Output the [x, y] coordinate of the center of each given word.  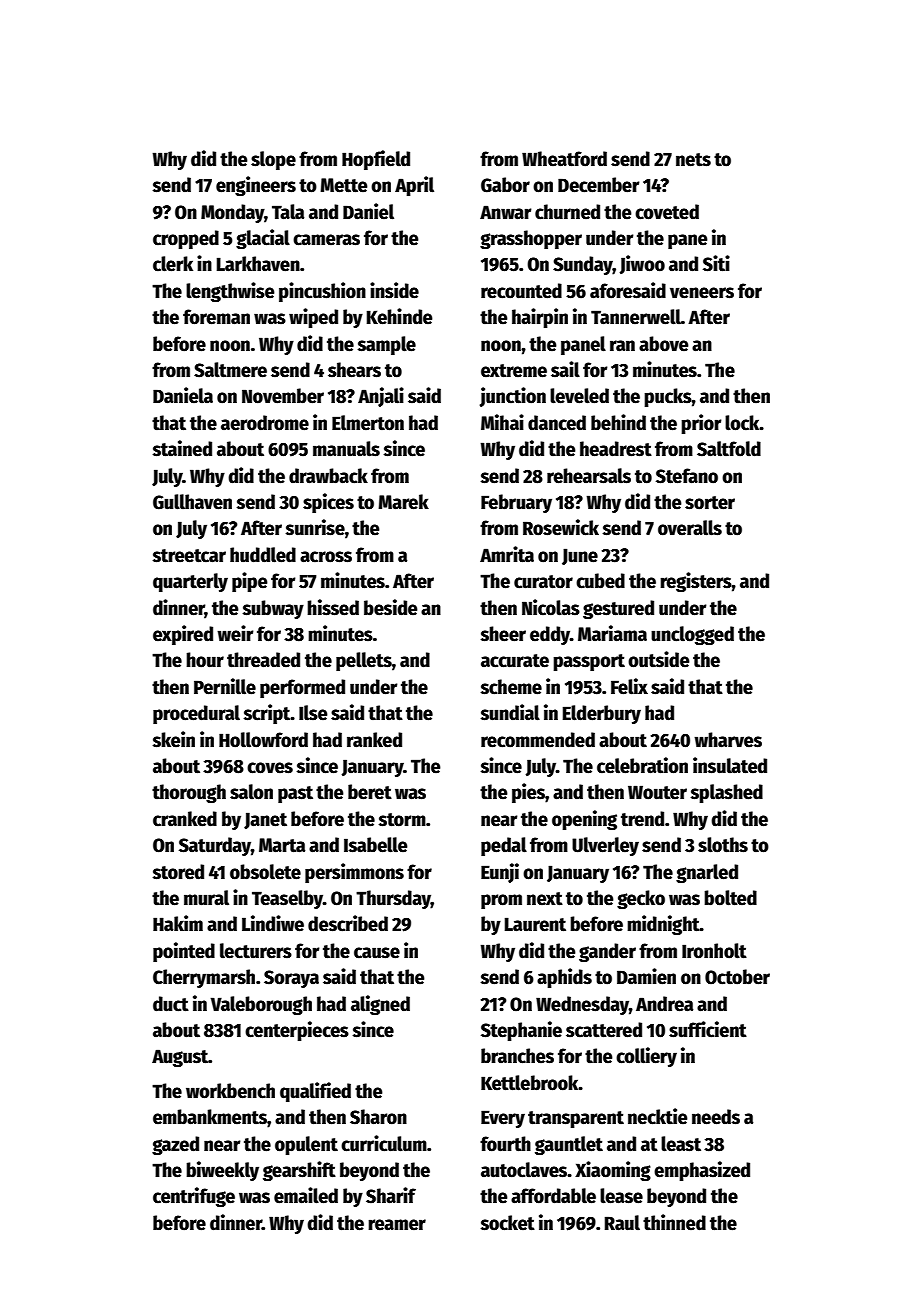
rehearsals [589, 476]
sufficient [708, 1029]
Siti [716, 263]
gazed [175, 1145]
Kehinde [400, 316]
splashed [726, 793]
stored [178, 872]
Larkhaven [258, 264]
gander [607, 952]
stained [182, 448]
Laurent [535, 924]
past [295, 794]
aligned [380, 1005]
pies [528, 793]
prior [701, 424]
